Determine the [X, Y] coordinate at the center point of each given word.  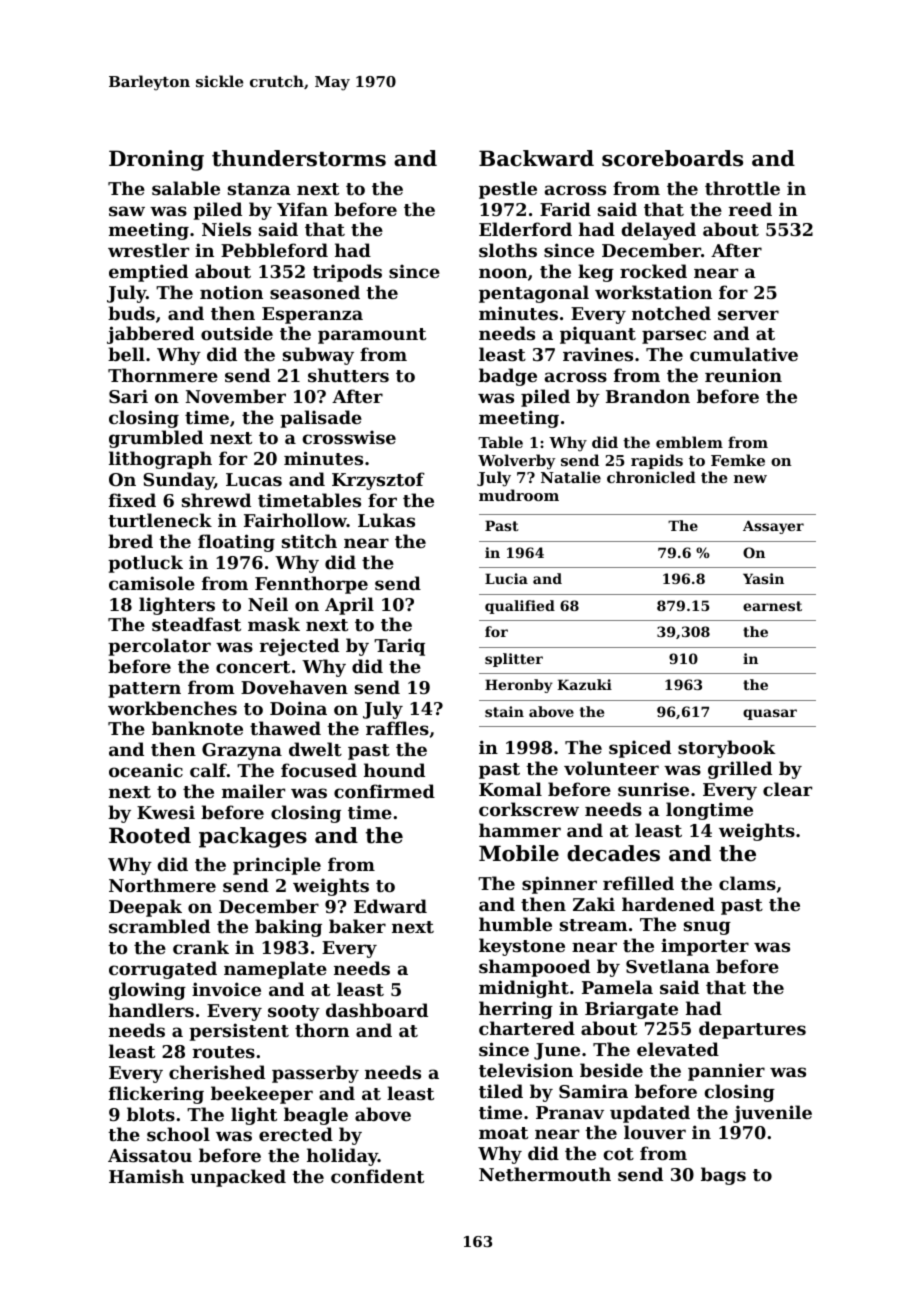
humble [515, 924]
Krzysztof [378, 481]
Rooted [150, 835]
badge [508, 377]
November [236, 396]
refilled [638, 883]
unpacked [238, 1178]
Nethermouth [545, 1174]
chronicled [651, 477]
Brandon [648, 396]
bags [723, 1176]
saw [127, 211]
